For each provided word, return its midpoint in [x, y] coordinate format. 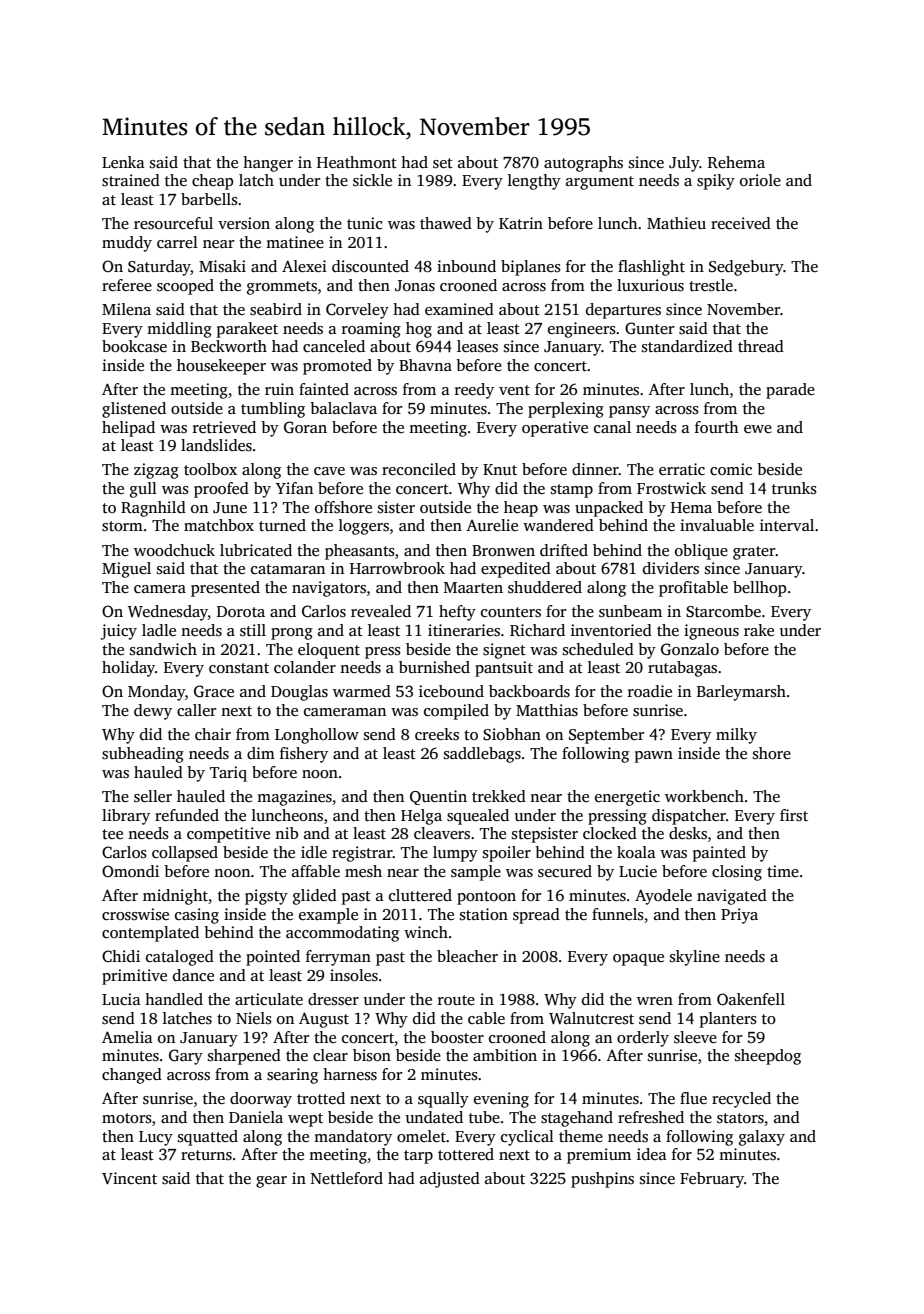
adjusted [450, 1180]
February [712, 1180]
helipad [128, 429]
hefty [457, 613]
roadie [650, 691]
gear [271, 1182]
